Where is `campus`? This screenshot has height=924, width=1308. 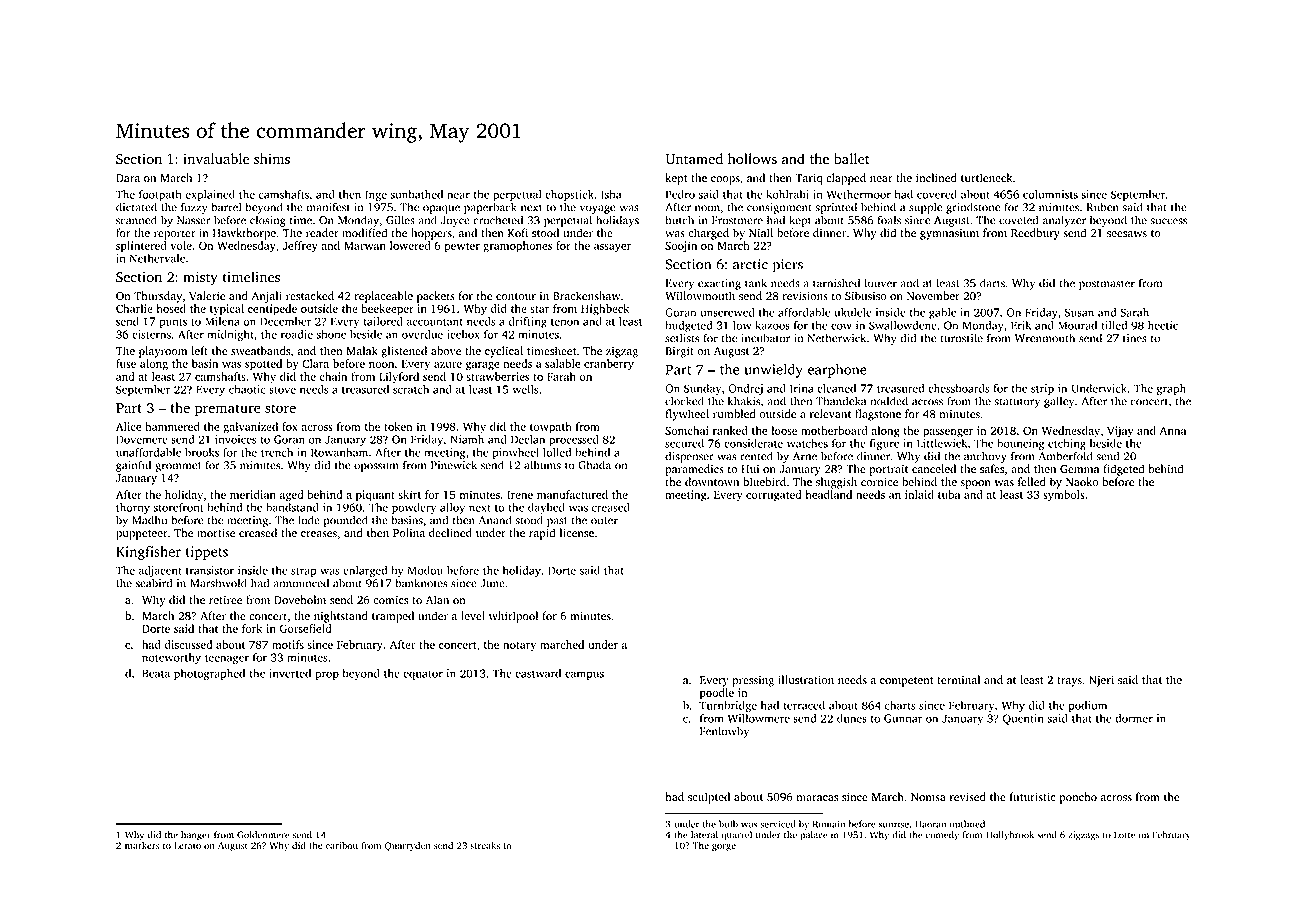
campus is located at coordinates (584, 675).
